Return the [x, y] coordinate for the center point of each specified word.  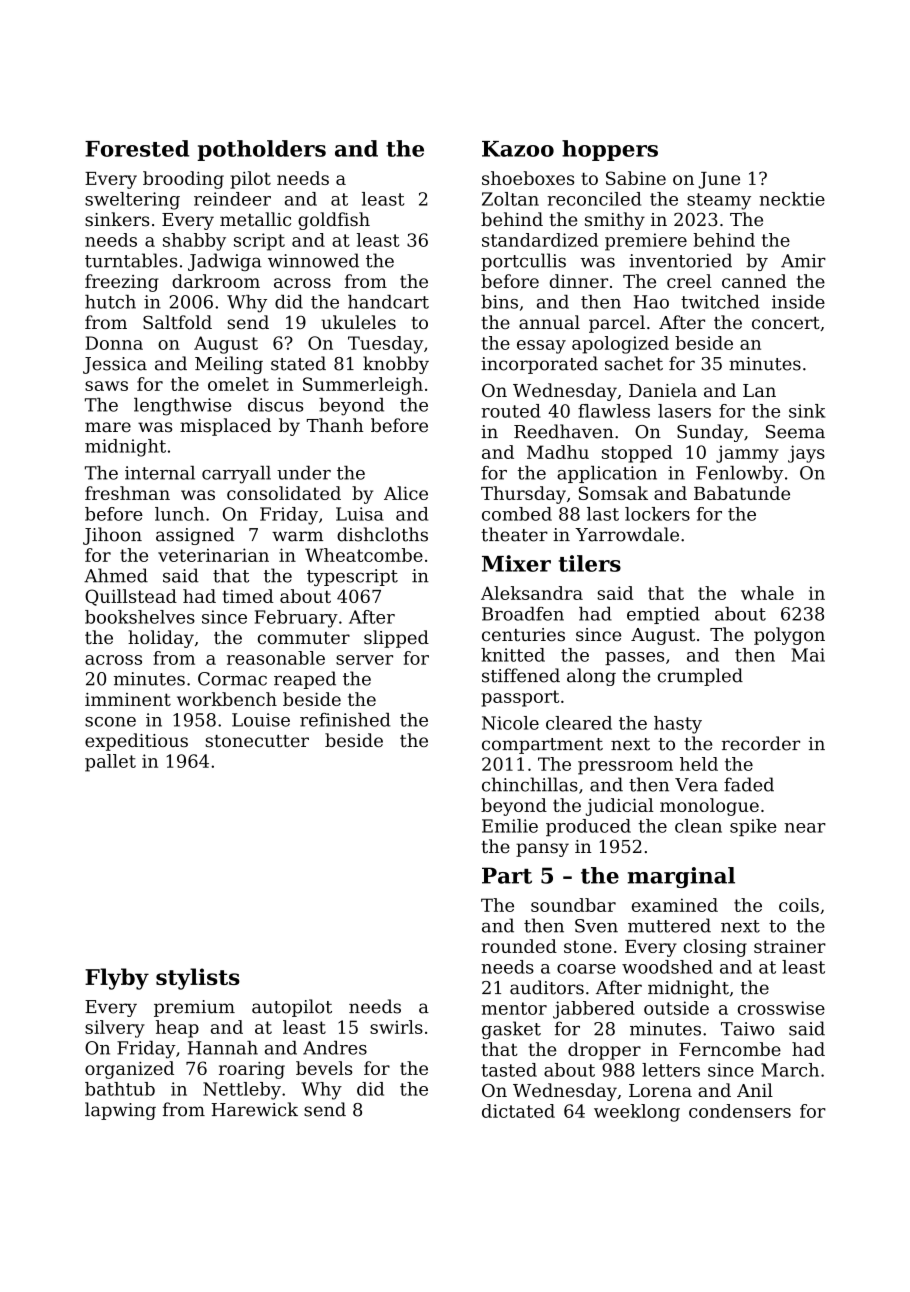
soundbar [573, 905]
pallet [110, 763]
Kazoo [518, 149]
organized [129, 1070]
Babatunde [742, 493]
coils [799, 905]
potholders [261, 150]
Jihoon [112, 536]
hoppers [610, 150]
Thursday [523, 495]
